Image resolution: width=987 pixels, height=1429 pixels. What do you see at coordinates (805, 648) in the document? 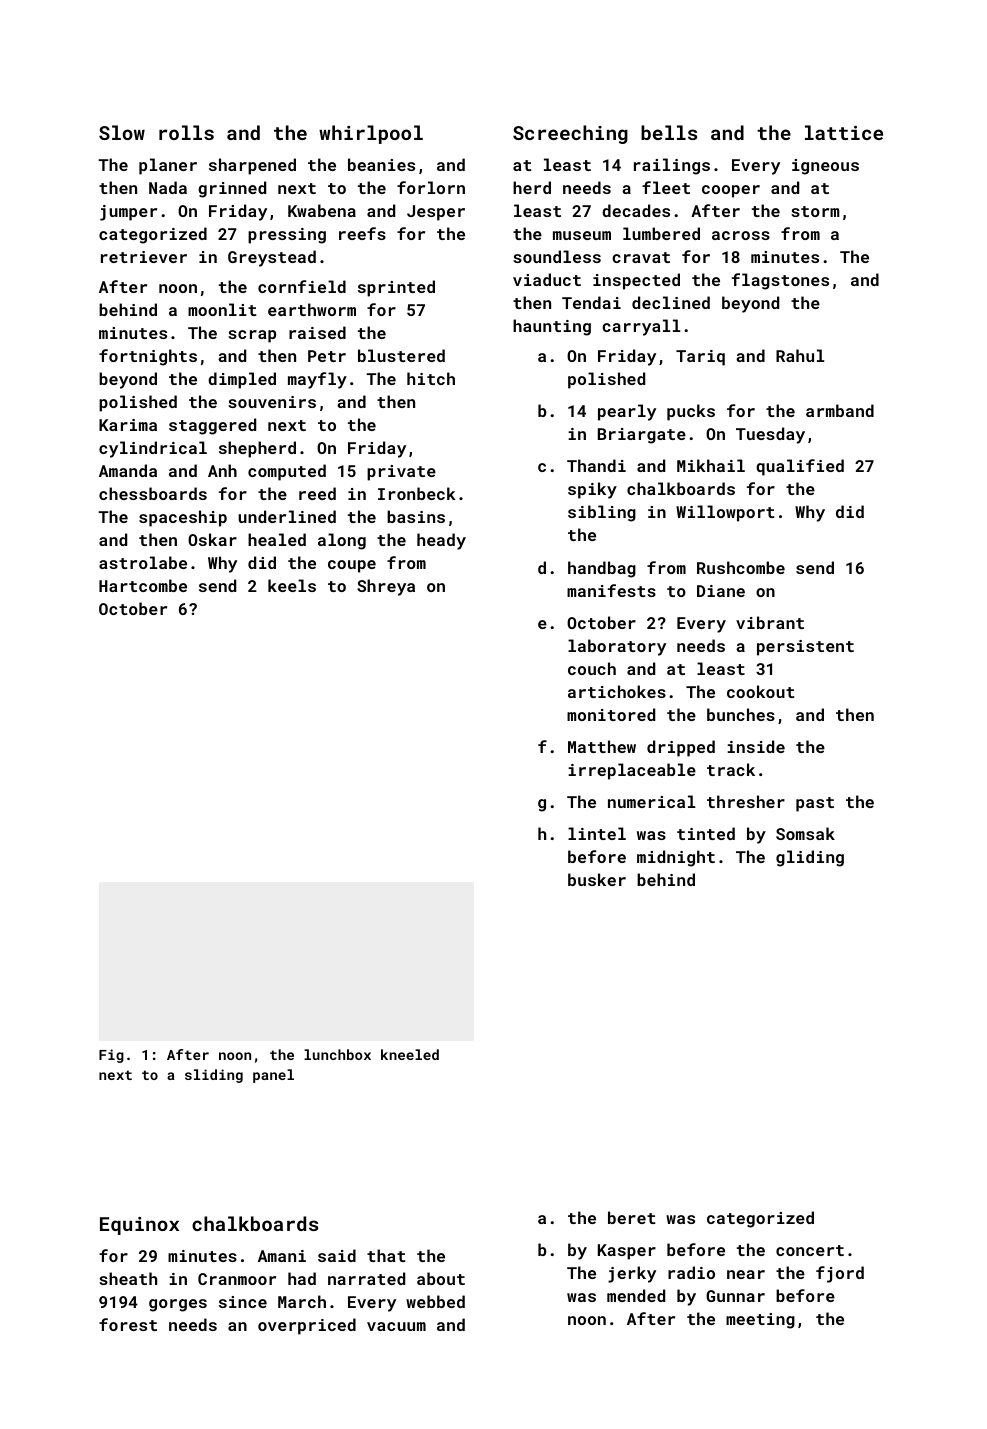
I see `persistent` at bounding box center [805, 648].
